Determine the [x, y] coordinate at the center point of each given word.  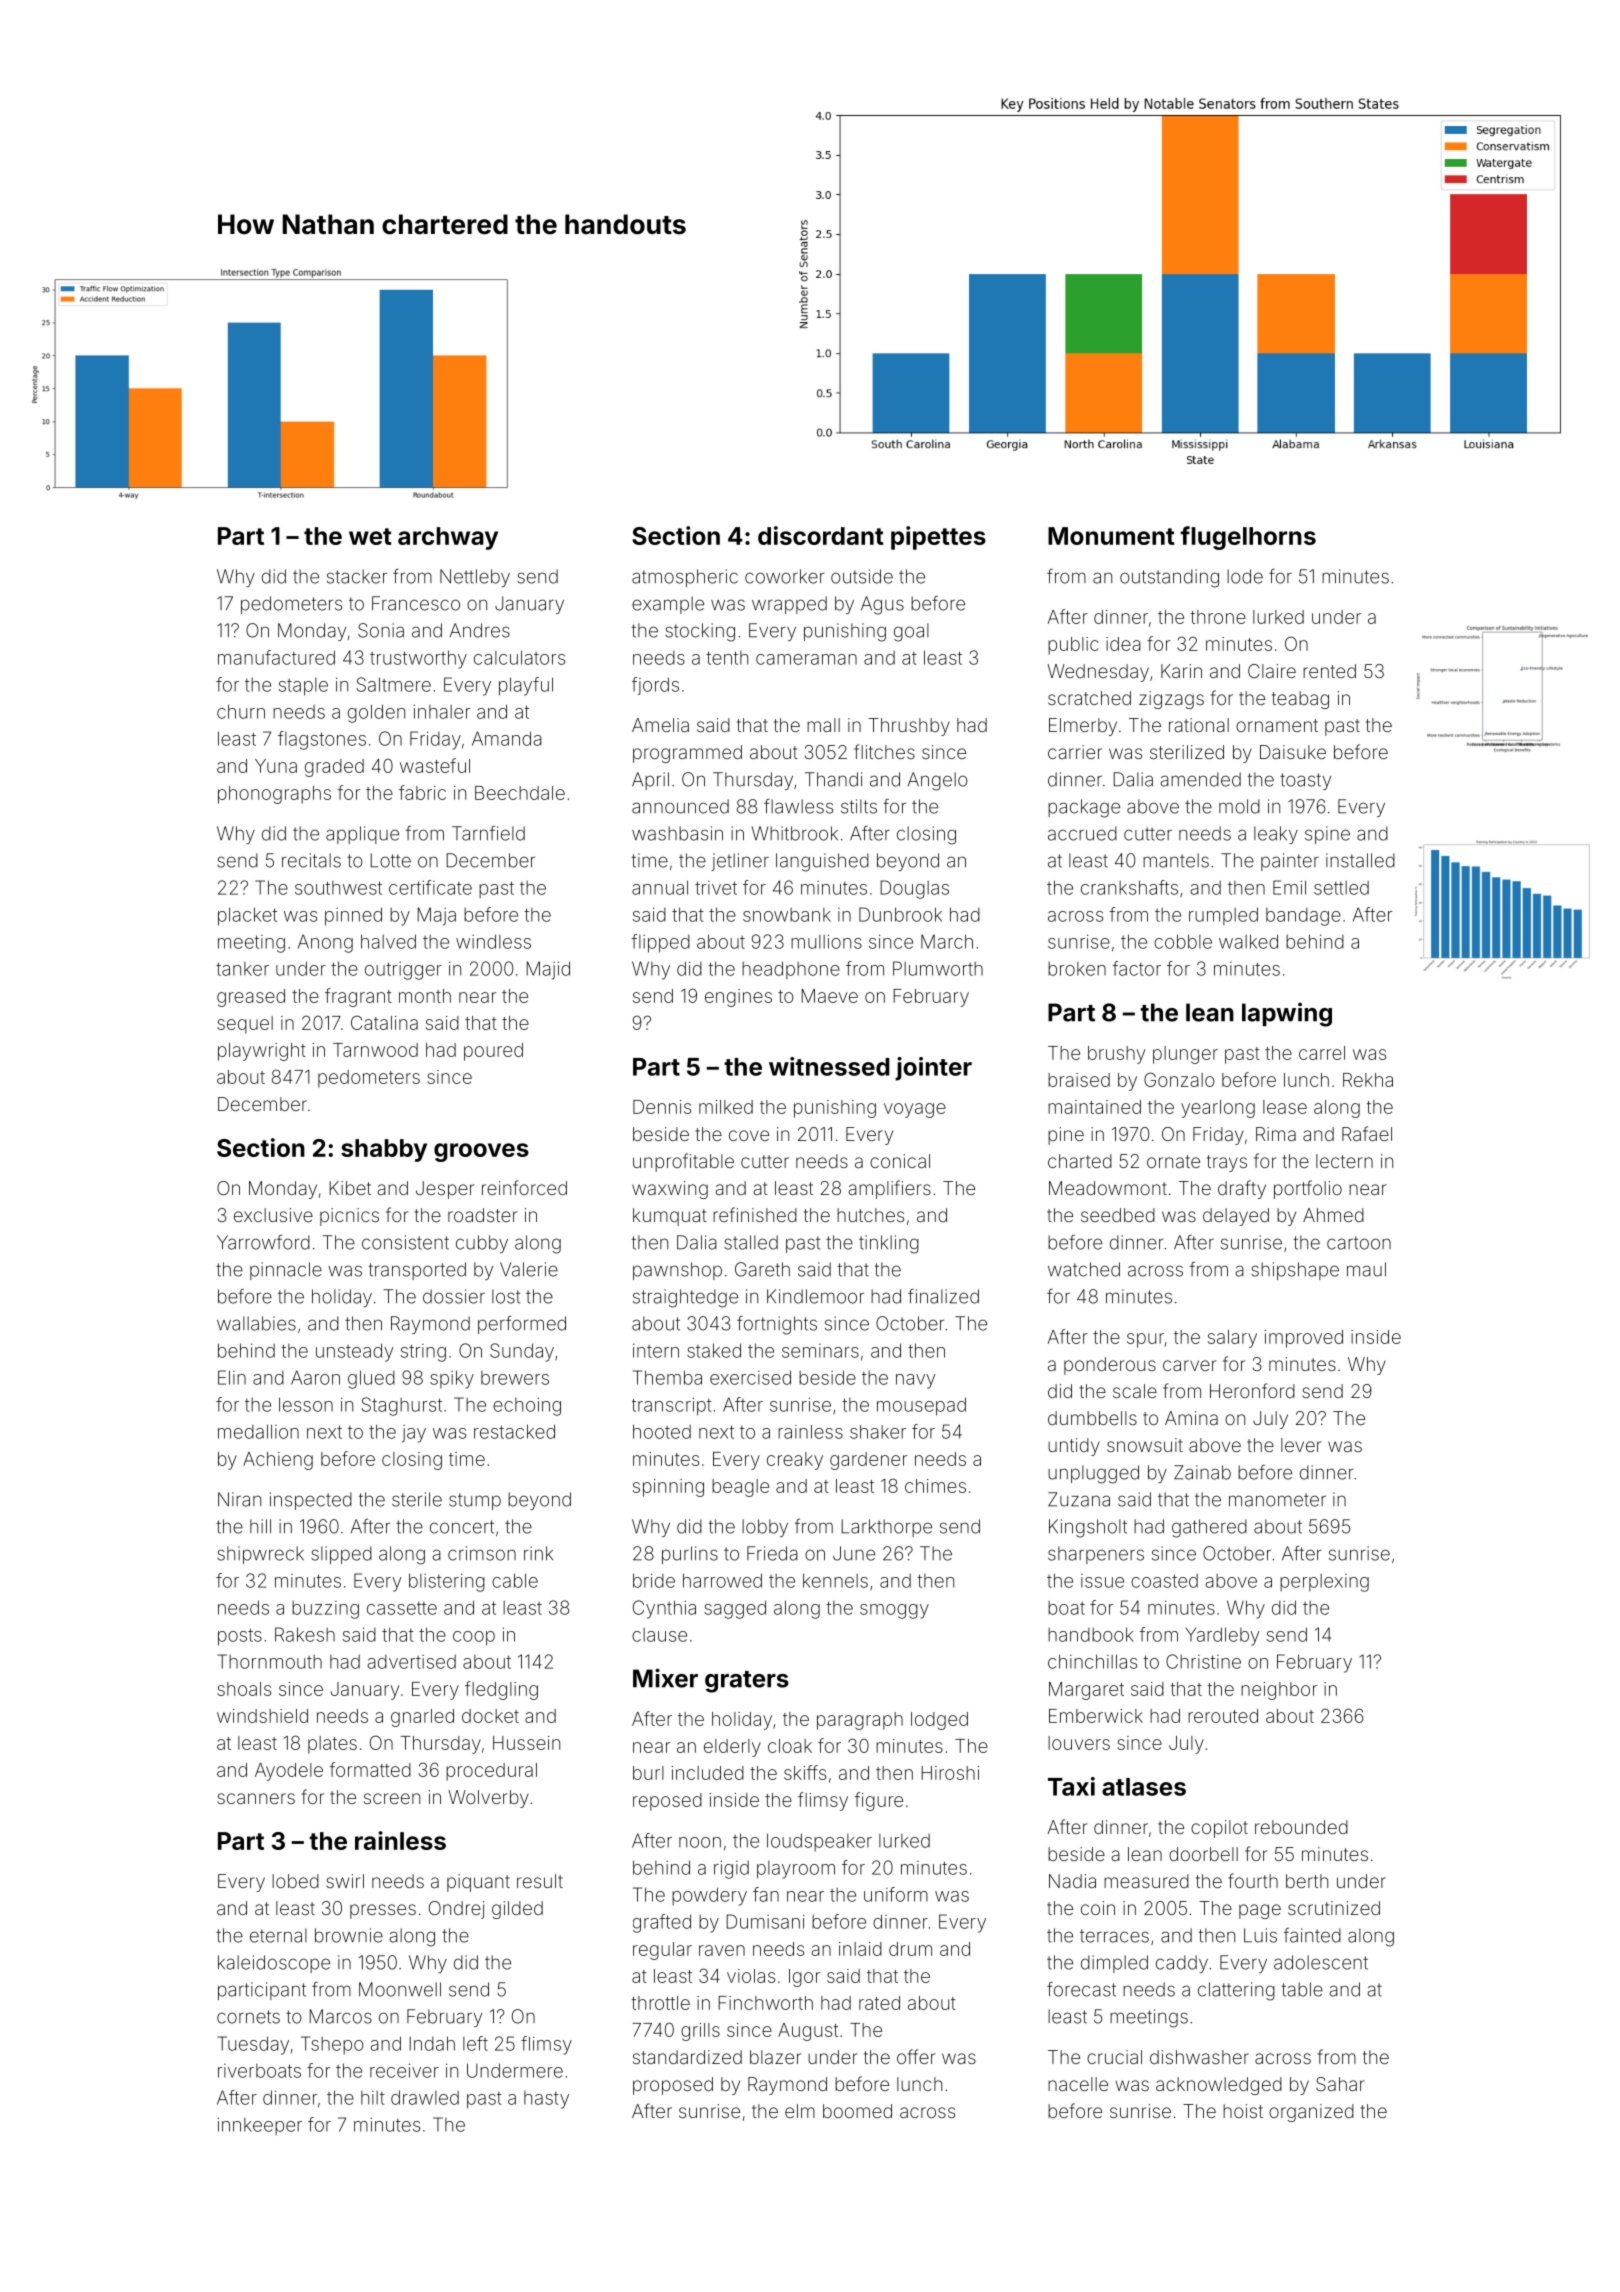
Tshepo [332, 2045]
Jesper [445, 1190]
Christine [1203, 1661]
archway [448, 538]
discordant [821, 535]
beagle [740, 1488]
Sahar [1340, 2084]
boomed [857, 2111]
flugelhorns [1248, 538]
